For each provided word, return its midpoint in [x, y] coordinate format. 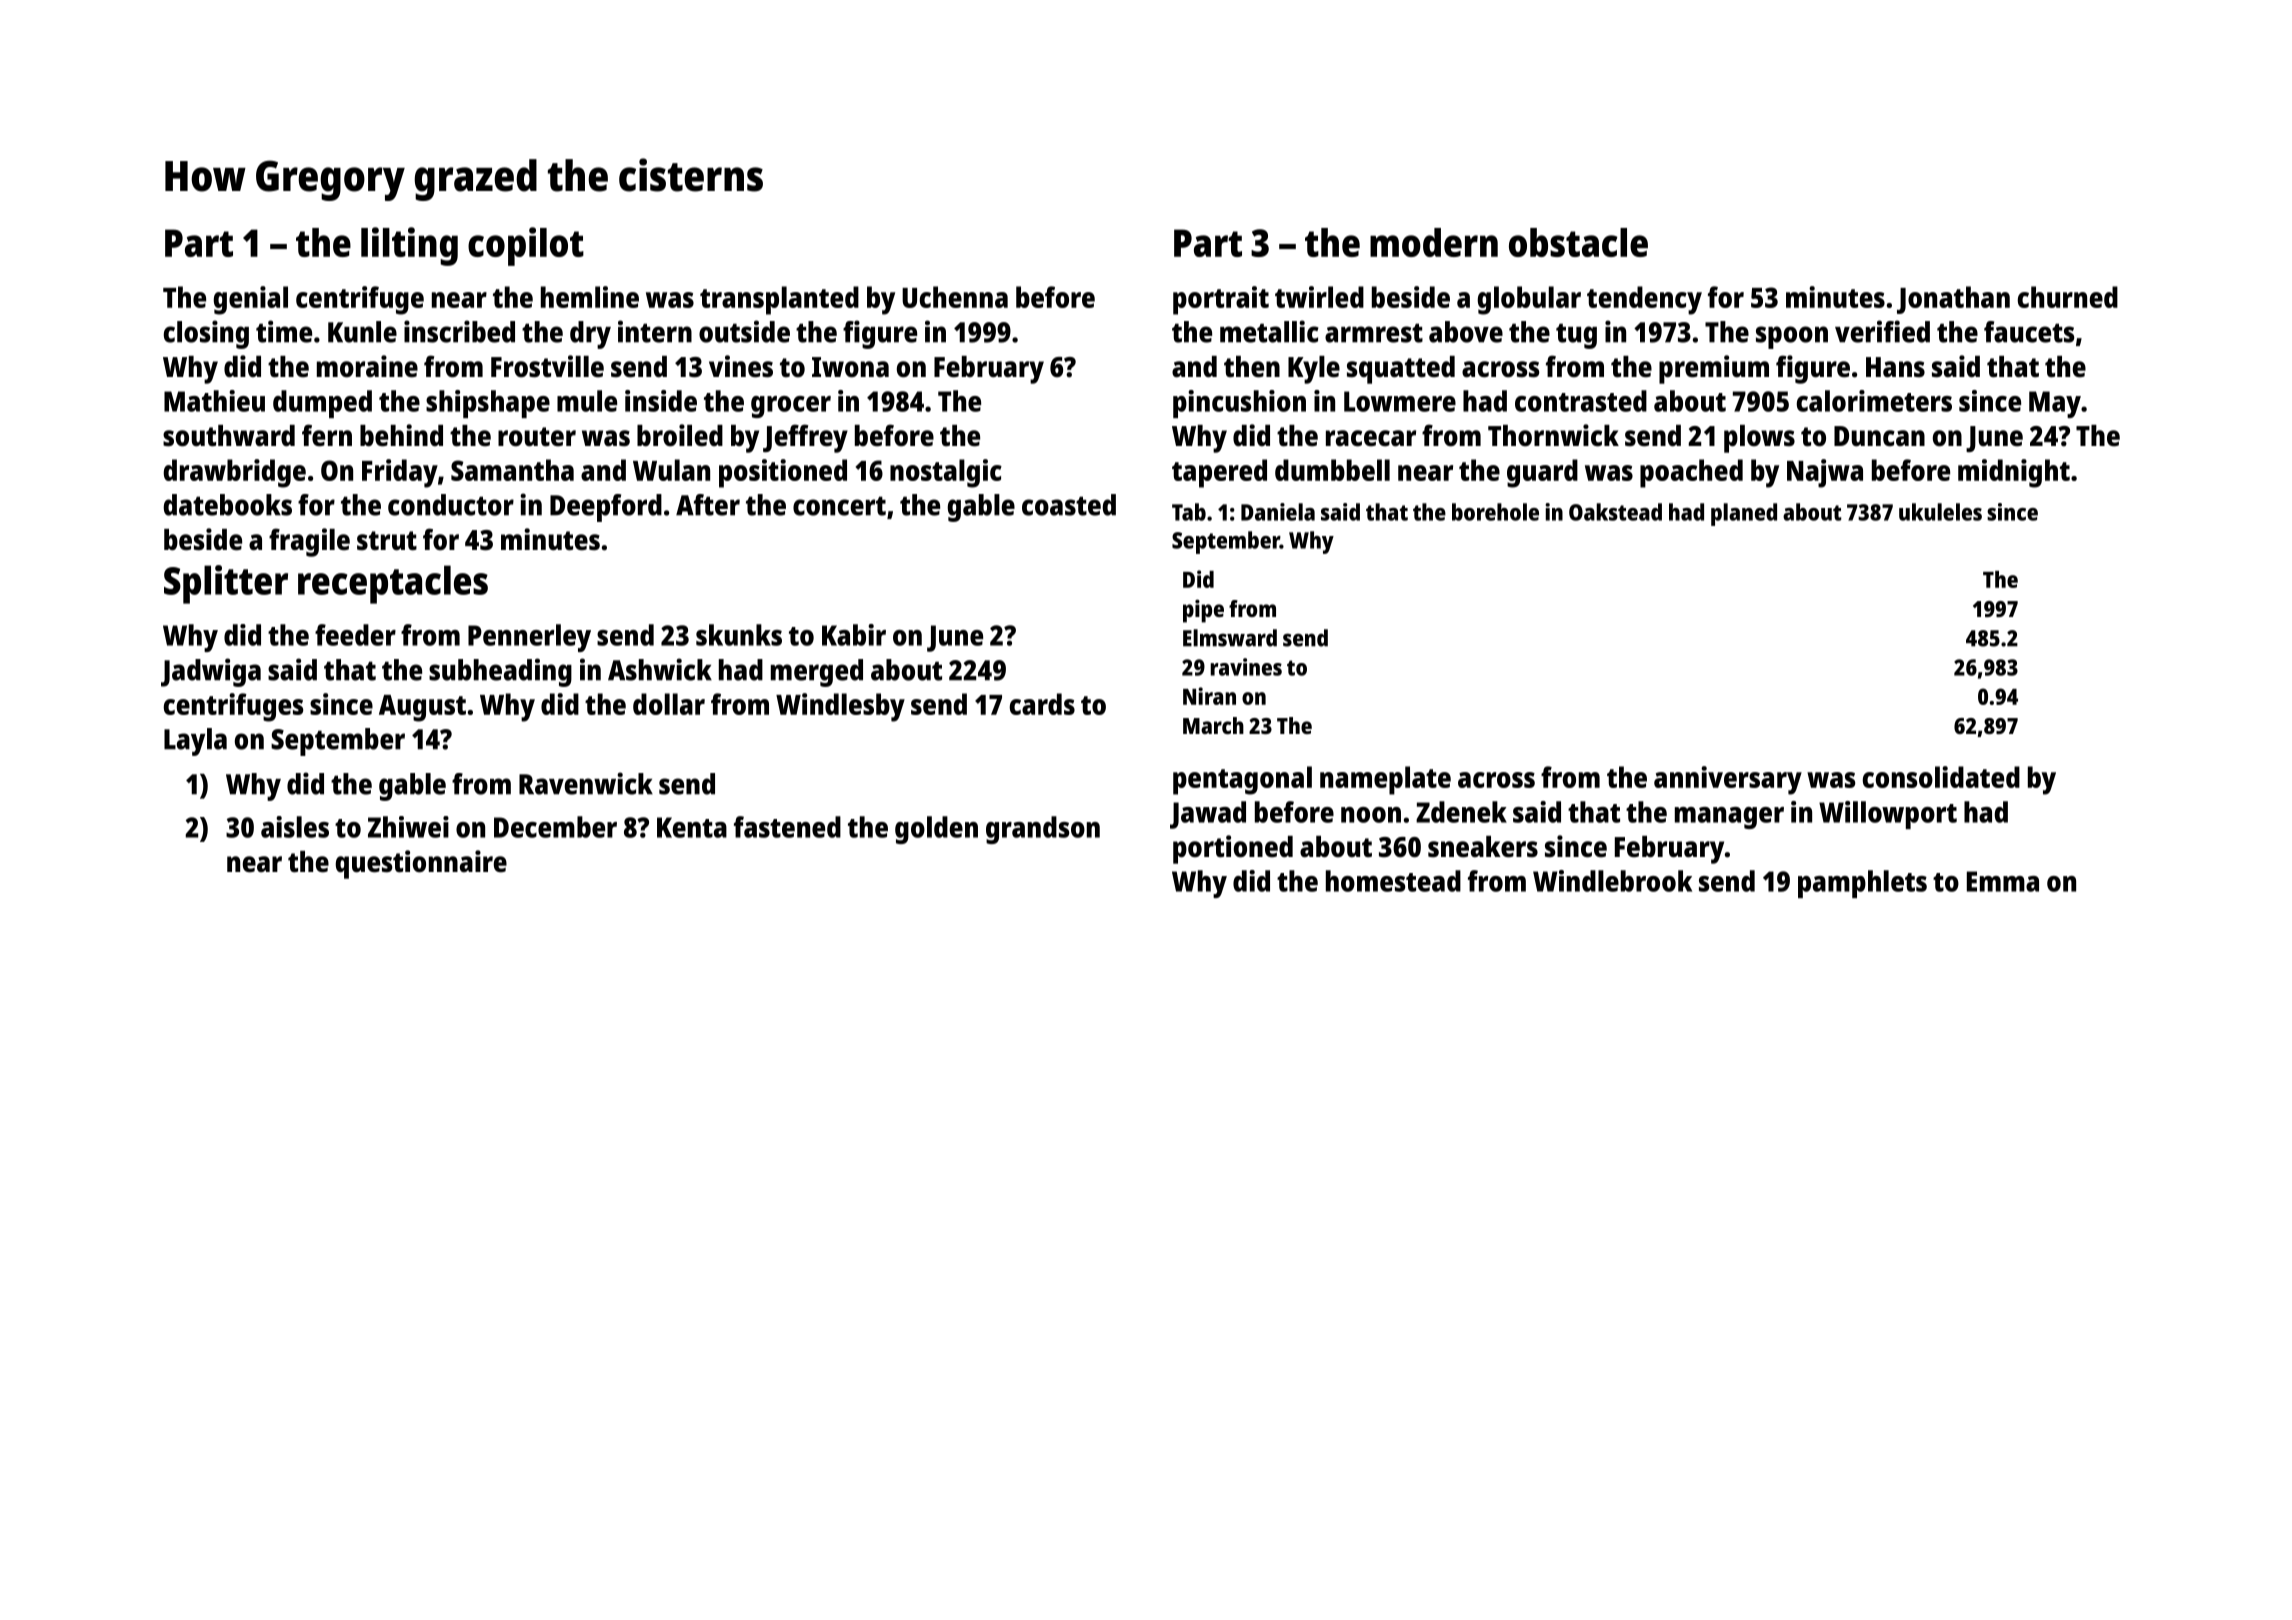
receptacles [393, 584]
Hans [1895, 367]
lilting [409, 246]
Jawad [1208, 815]
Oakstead [1615, 512]
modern [1434, 242]
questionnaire [421, 864]
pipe [1203, 611]
